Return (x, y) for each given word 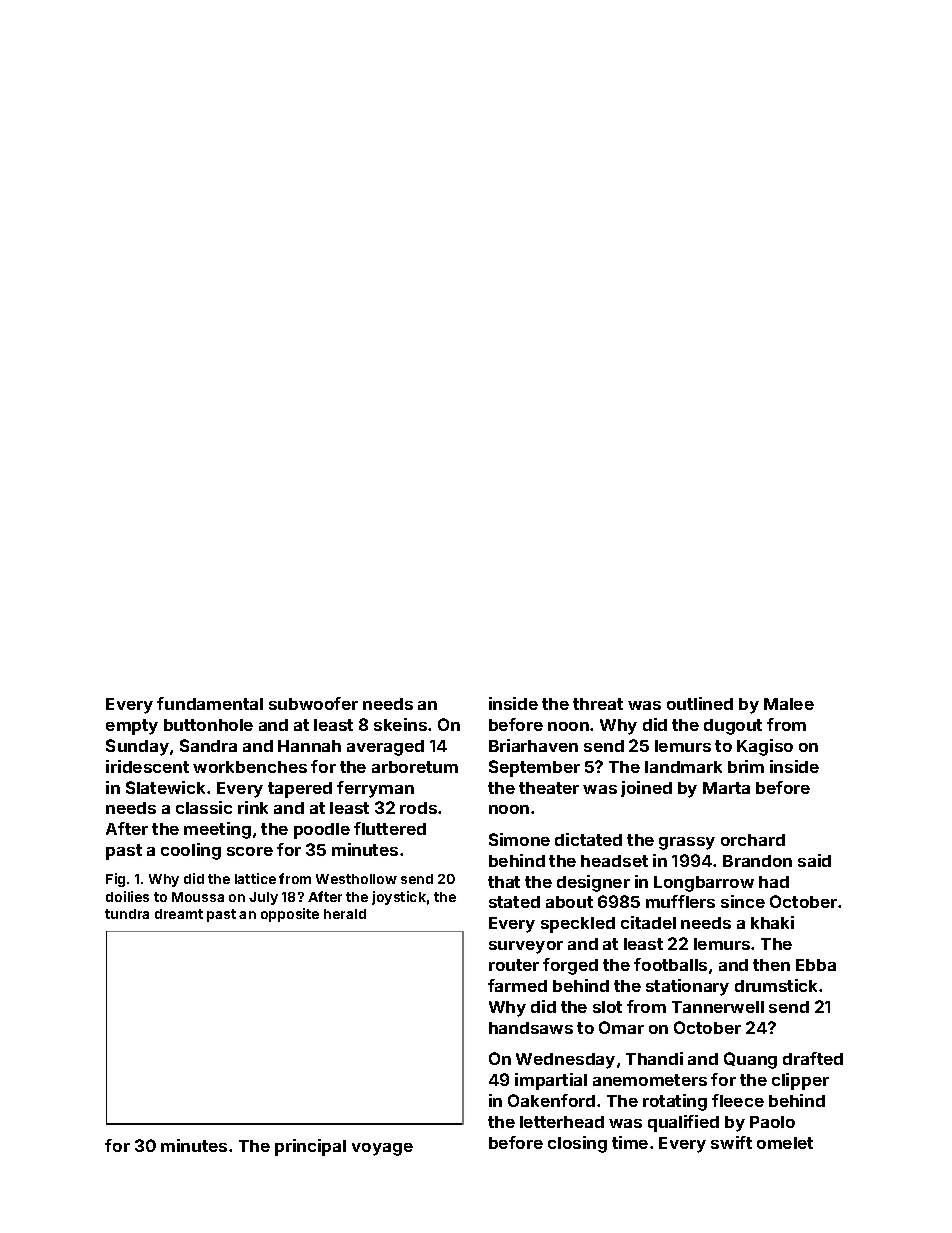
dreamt (179, 914)
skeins (400, 724)
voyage (382, 1149)
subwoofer (313, 703)
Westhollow (356, 879)
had (774, 882)
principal (310, 1147)
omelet (785, 1143)
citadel (648, 922)
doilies (127, 896)
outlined (700, 703)
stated (514, 902)
